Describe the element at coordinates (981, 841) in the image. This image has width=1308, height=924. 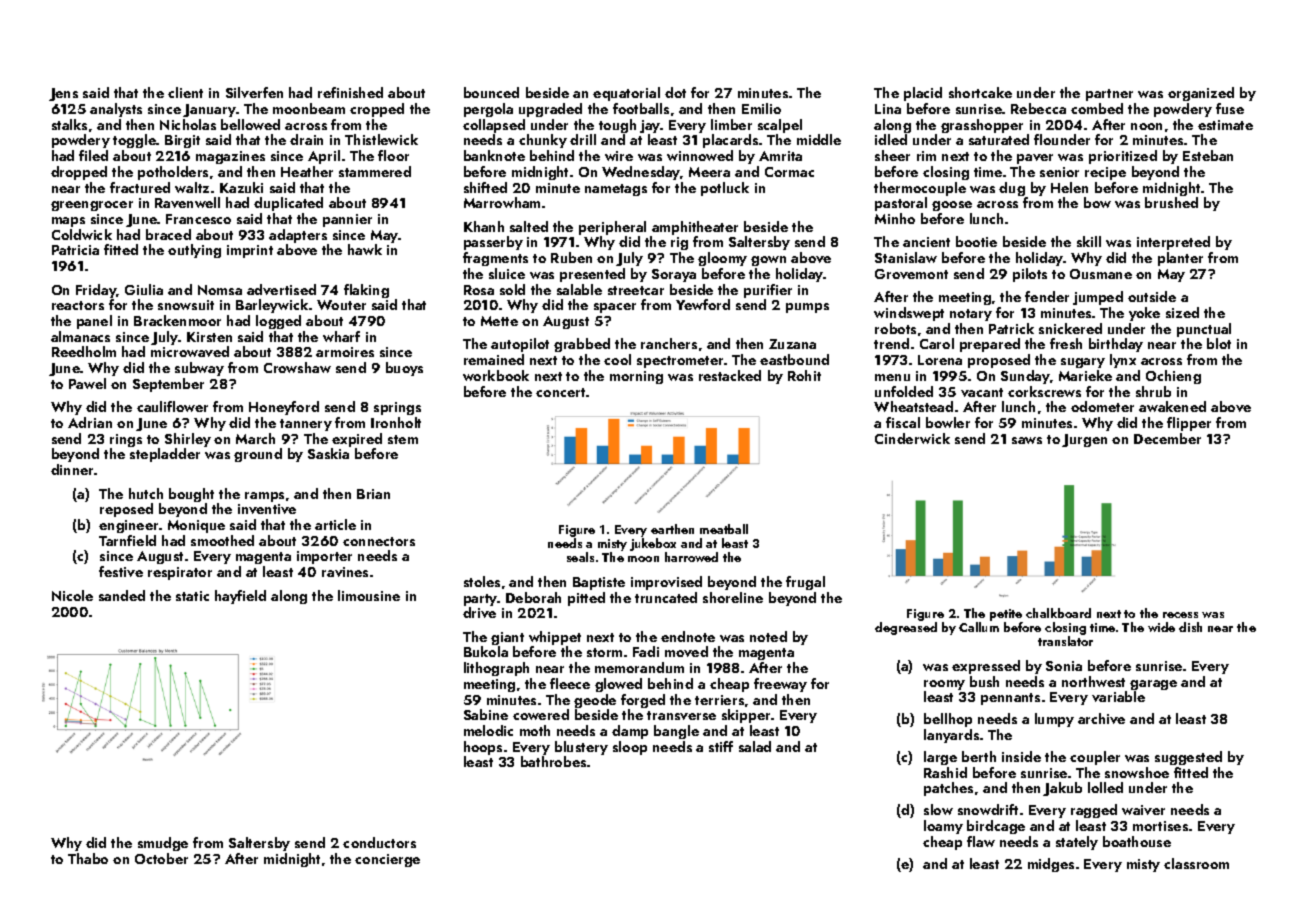
I see `flaw` at that location.
